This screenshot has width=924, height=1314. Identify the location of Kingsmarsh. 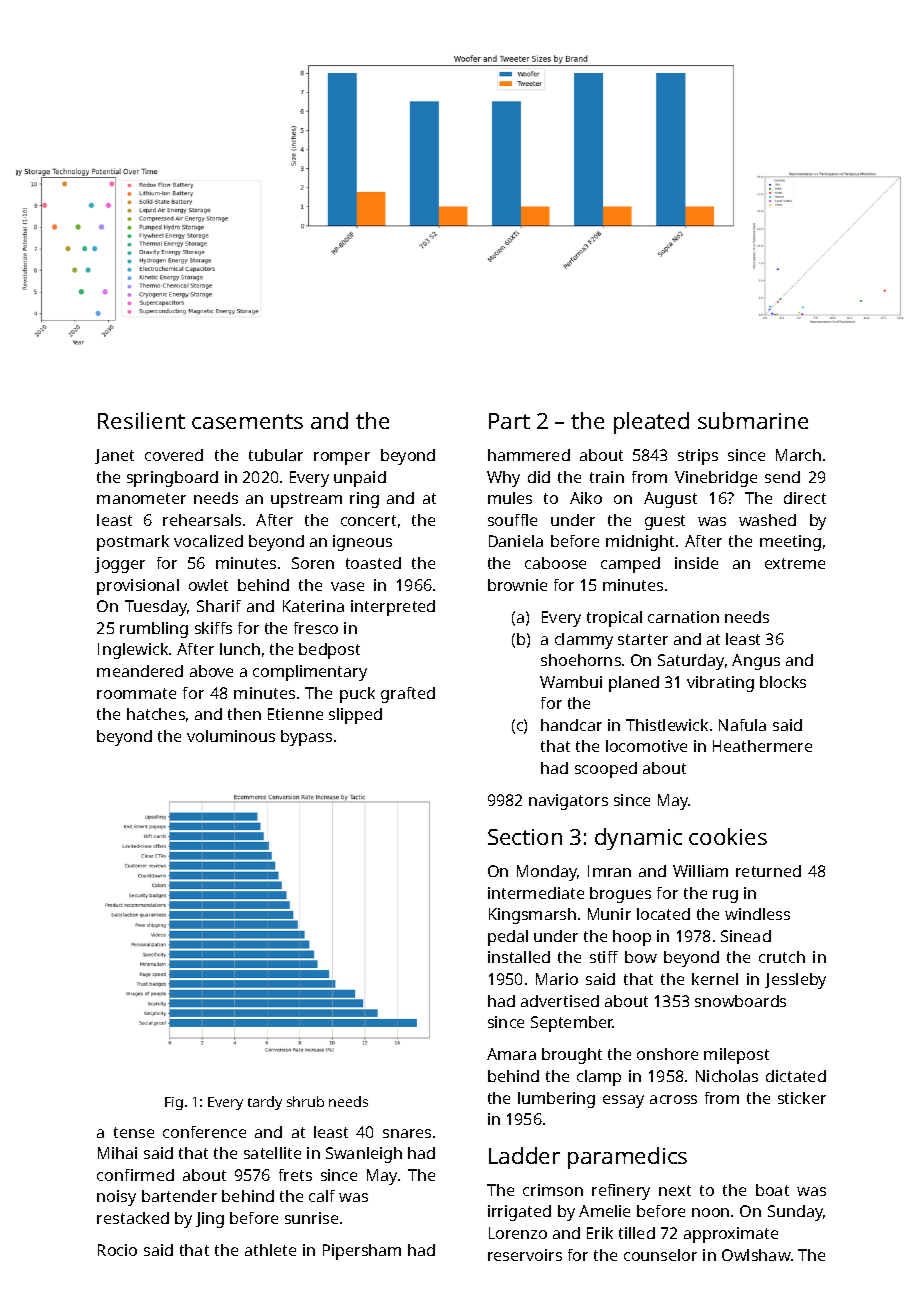
(532, 916).
